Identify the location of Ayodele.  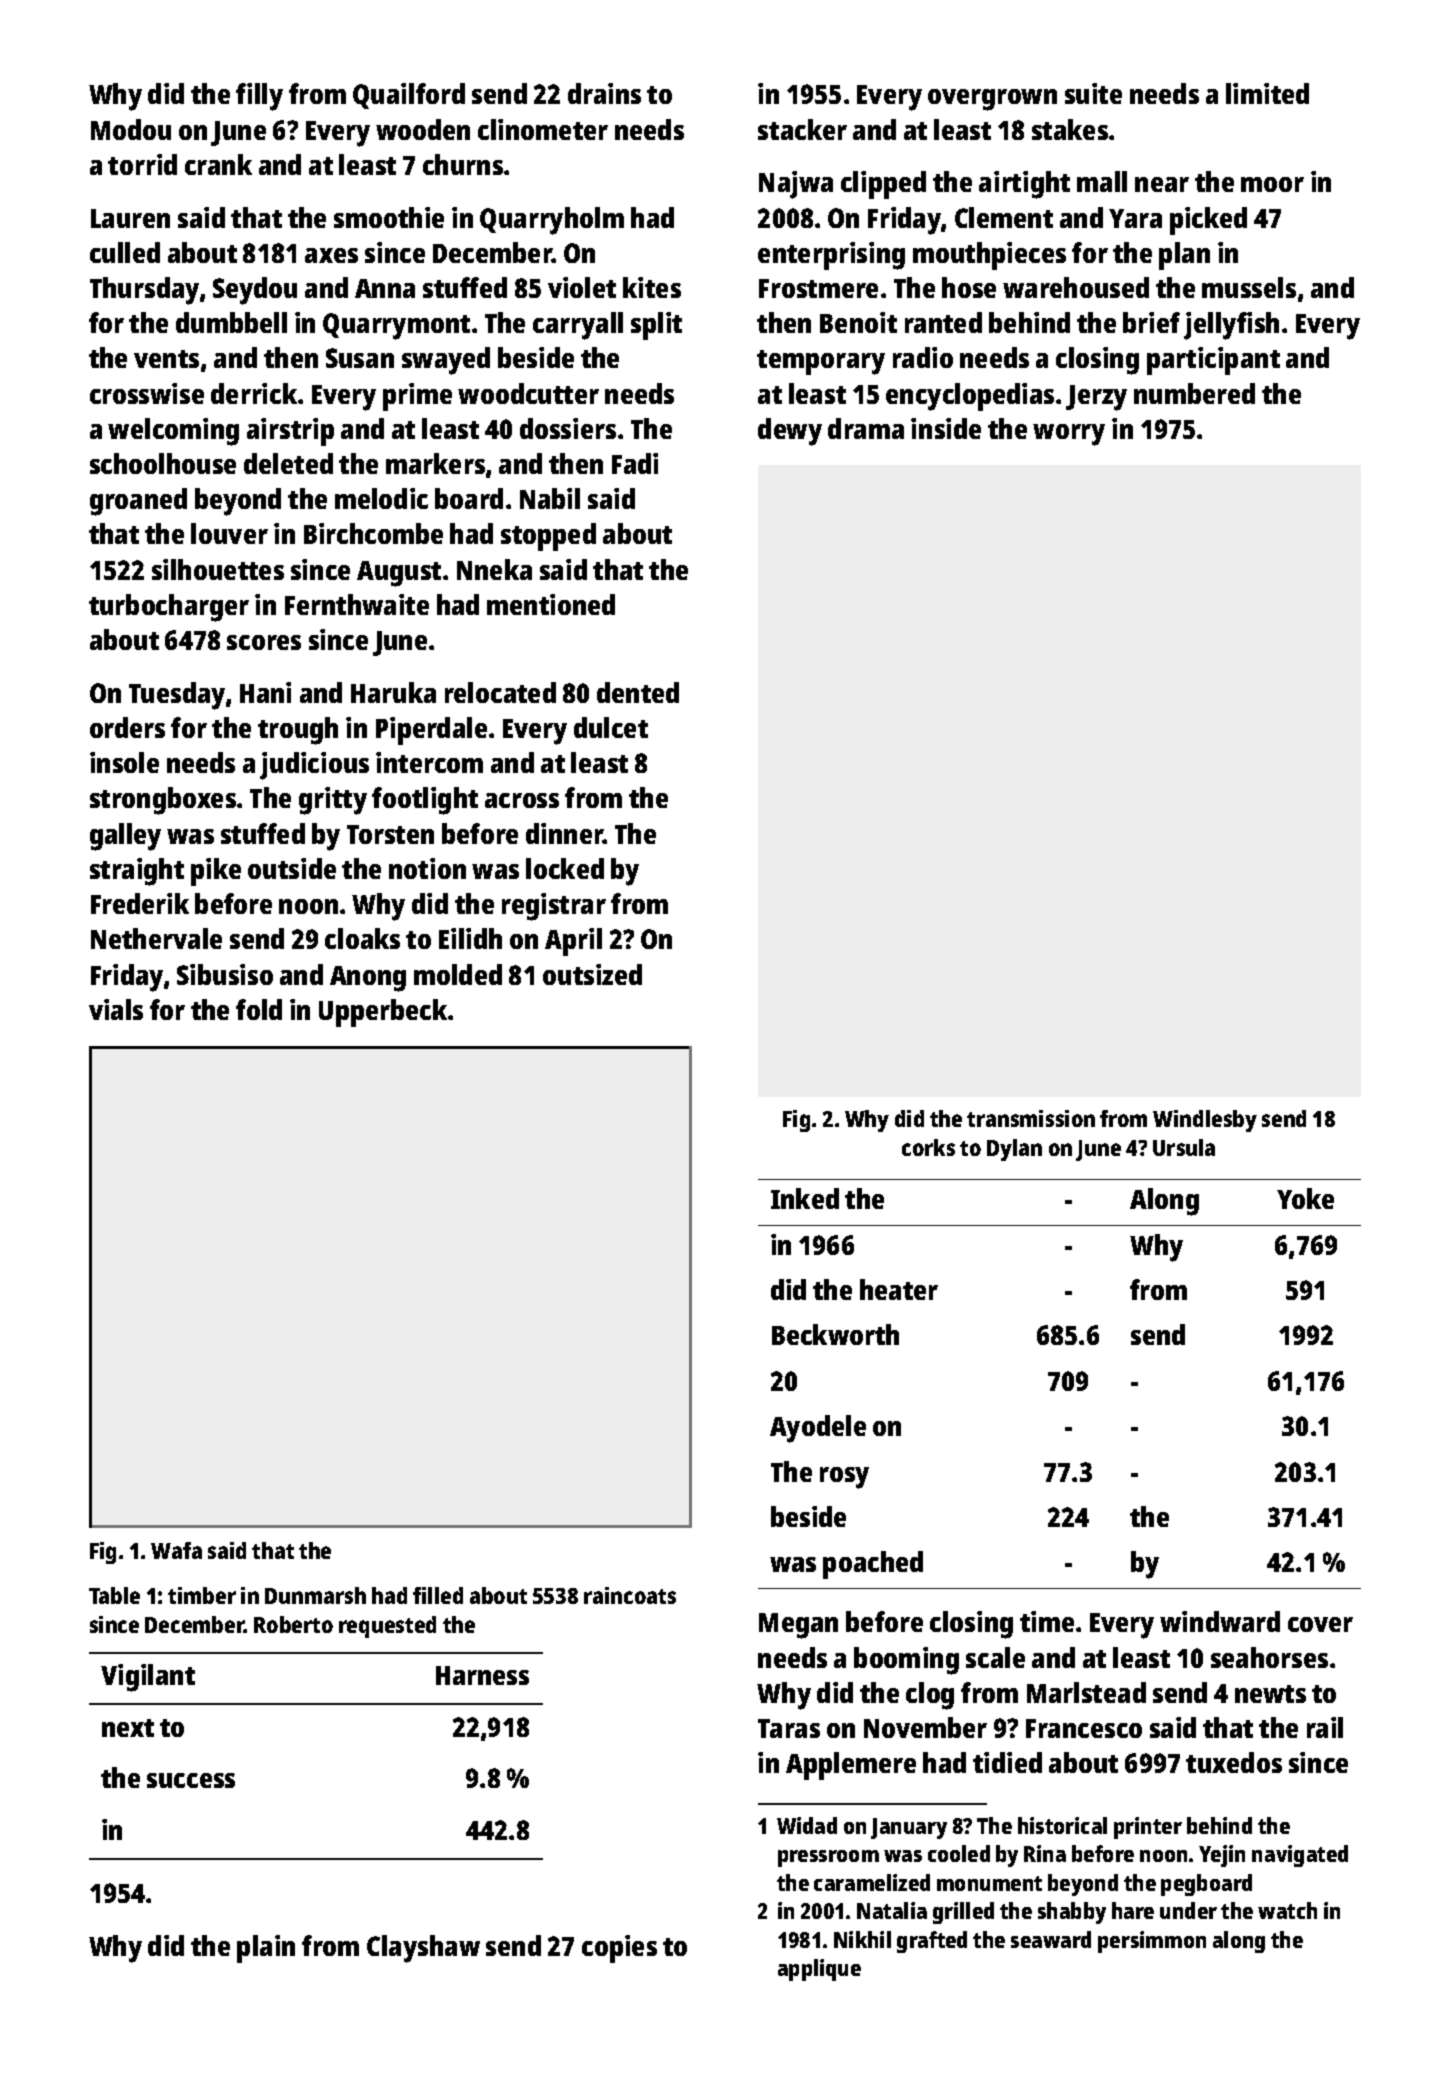
(818, 1429).
